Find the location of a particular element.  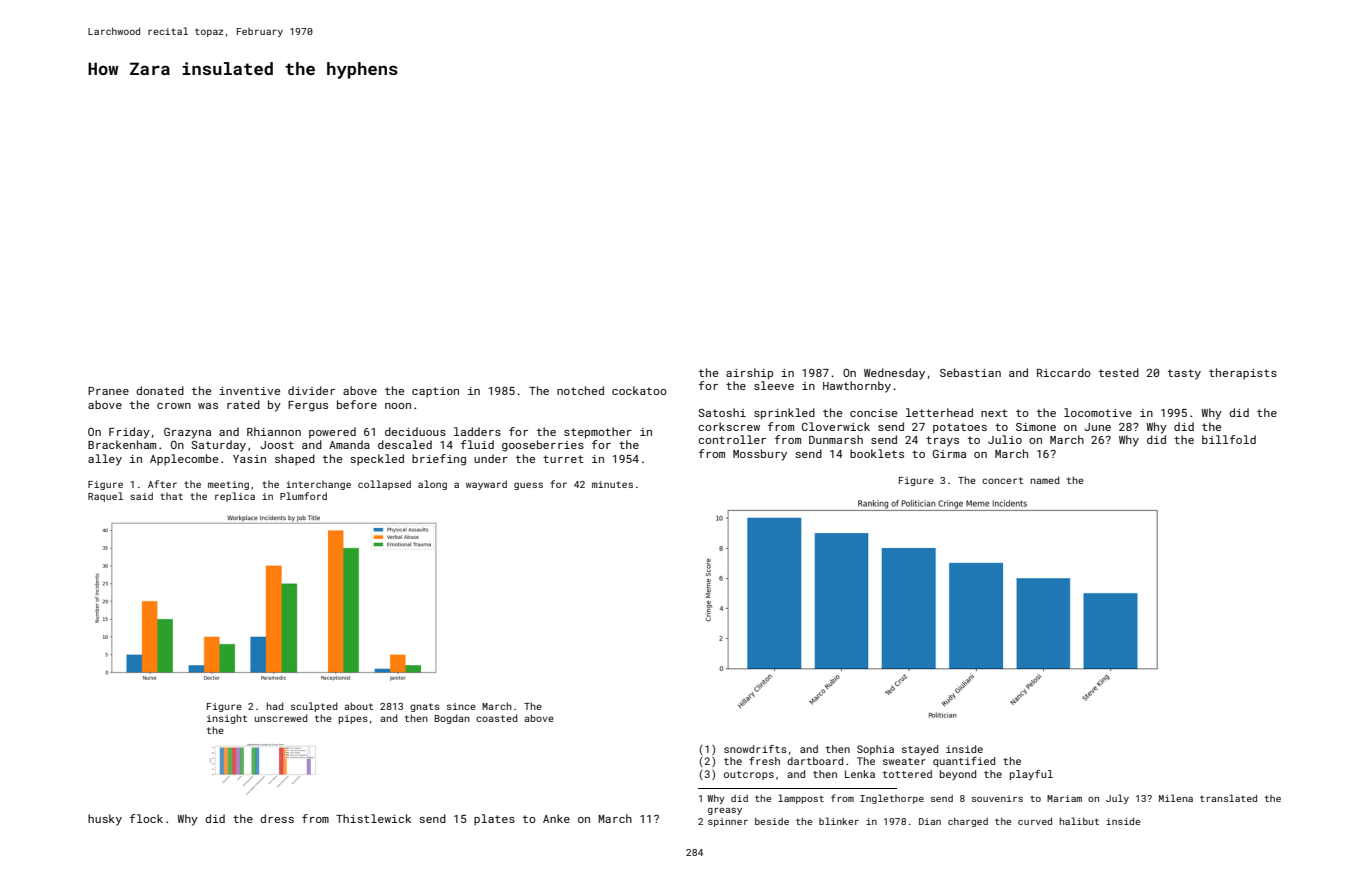

that is located at coordinates (171, 496).
